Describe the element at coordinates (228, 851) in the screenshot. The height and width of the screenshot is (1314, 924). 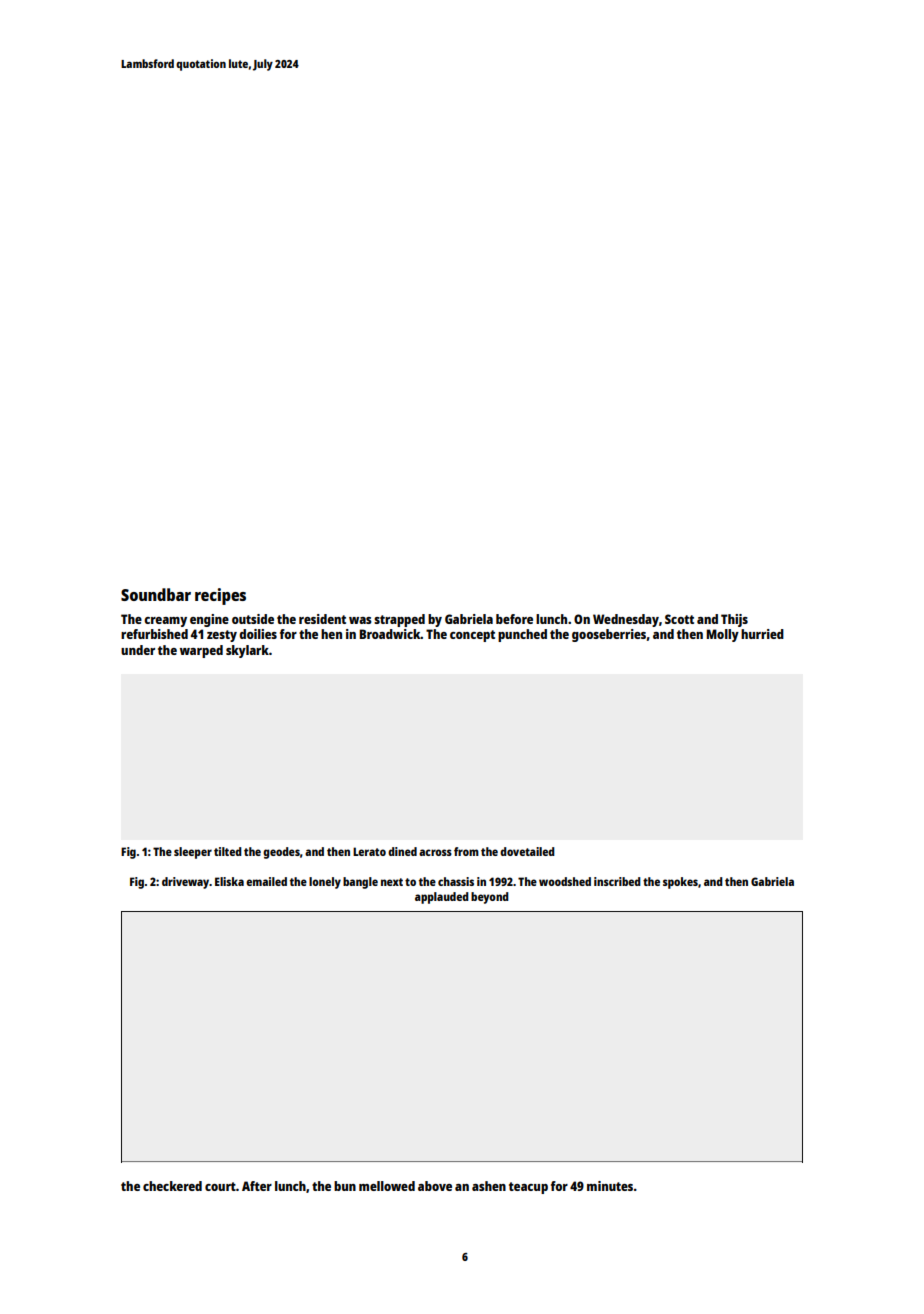
I see `tilted` at that location.
